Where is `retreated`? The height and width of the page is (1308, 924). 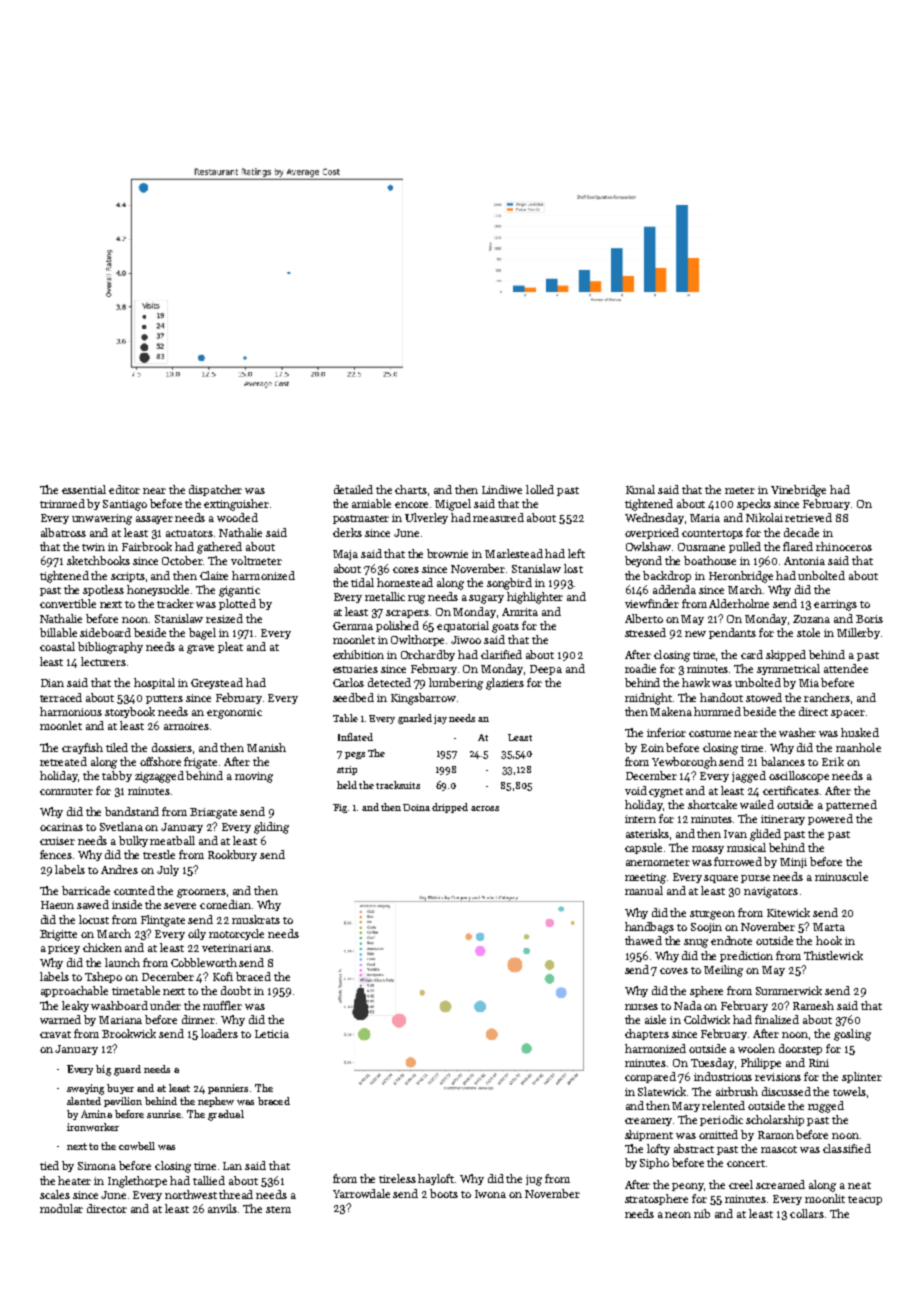 retreated is located at coordinates (63, 761).
